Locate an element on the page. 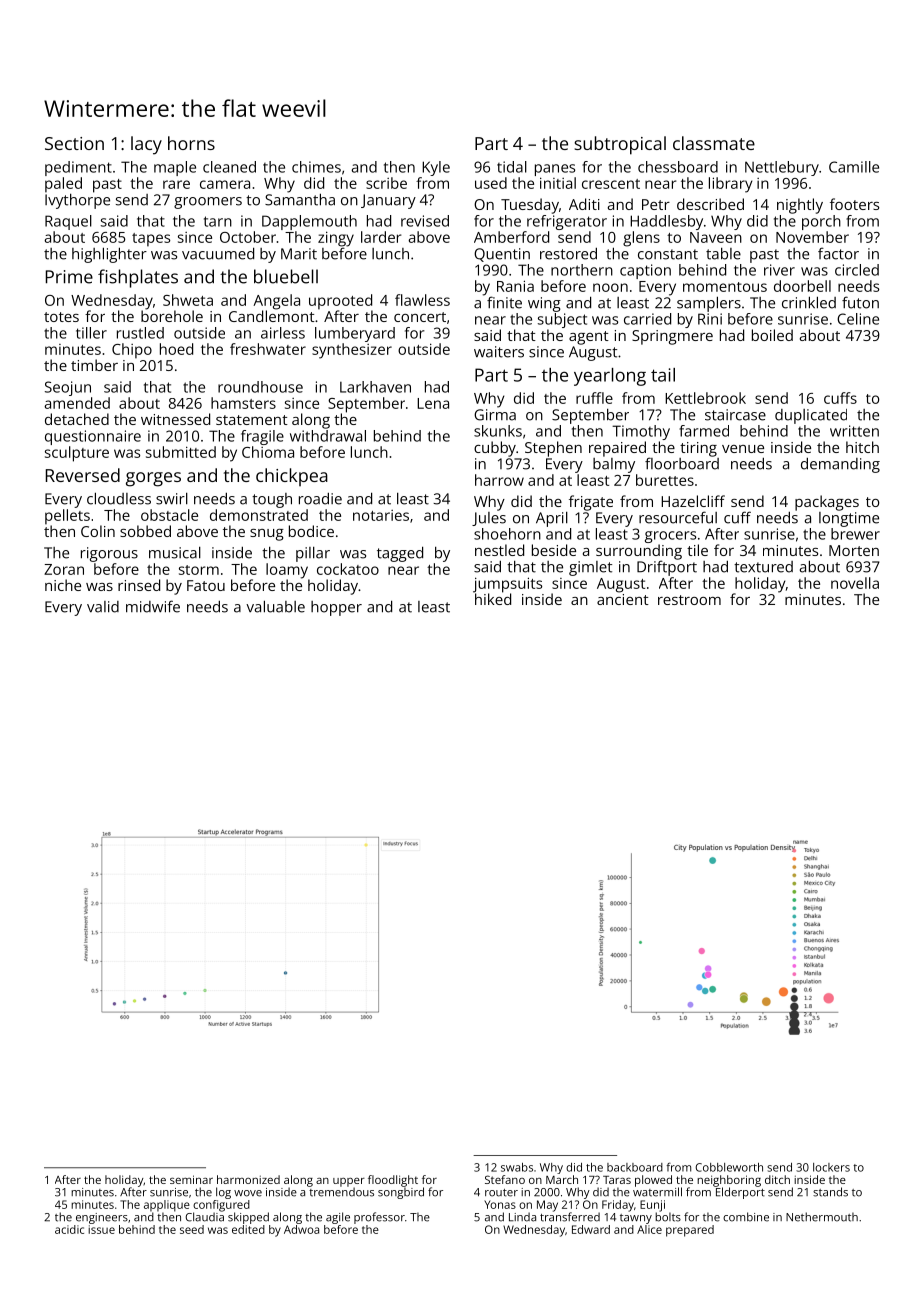 The width and height of the page is (924, 1308). burettes is located at coordinates (665, 480).
